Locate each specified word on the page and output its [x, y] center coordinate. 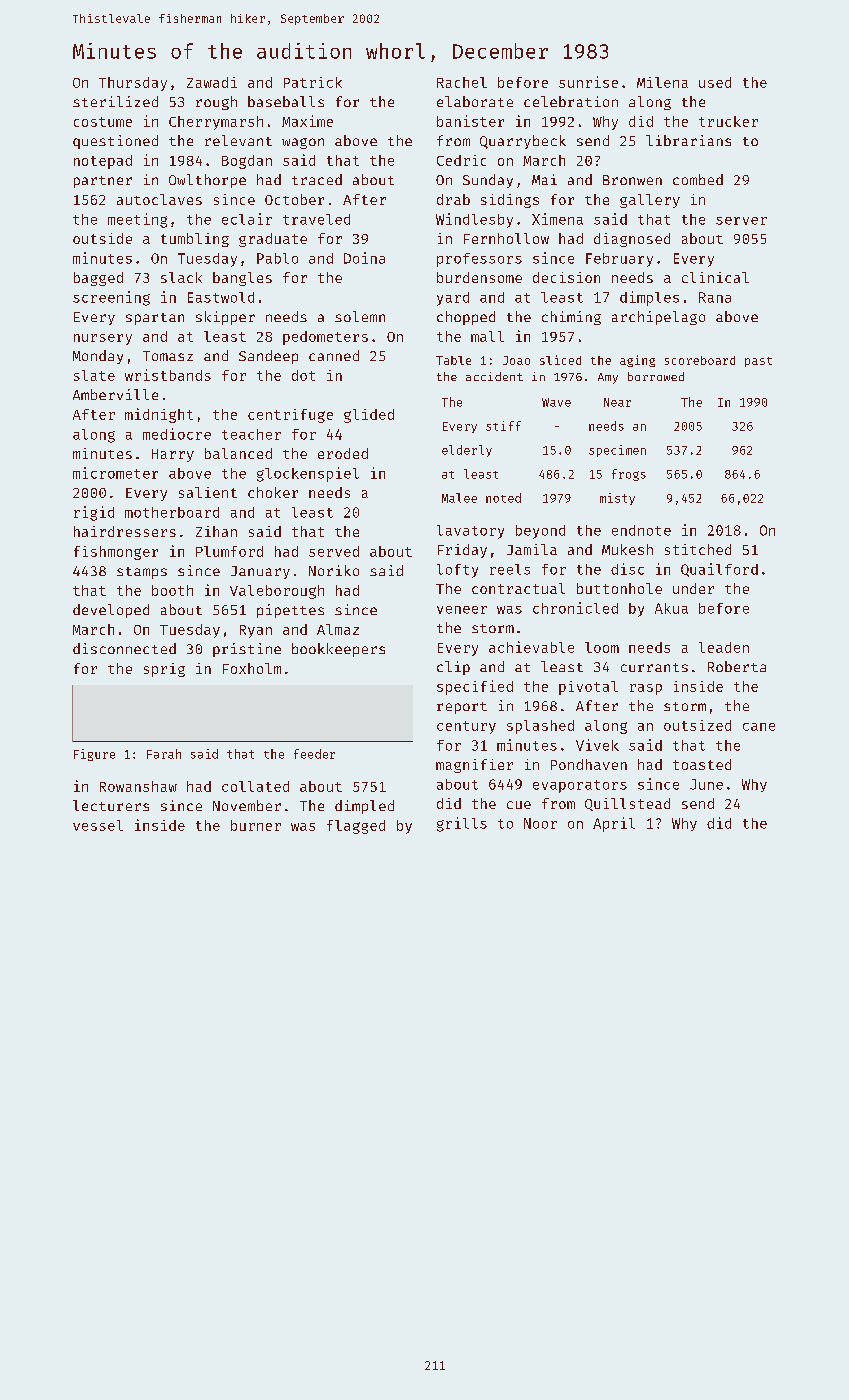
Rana [715, 297]
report [462, 708]
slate [94, 375]
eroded [343, 453]
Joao [516, 360]
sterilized [115, 101]
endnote [641, 530]
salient [208, 492]
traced [317, 179]
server [741, 221]
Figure [94, 755]
